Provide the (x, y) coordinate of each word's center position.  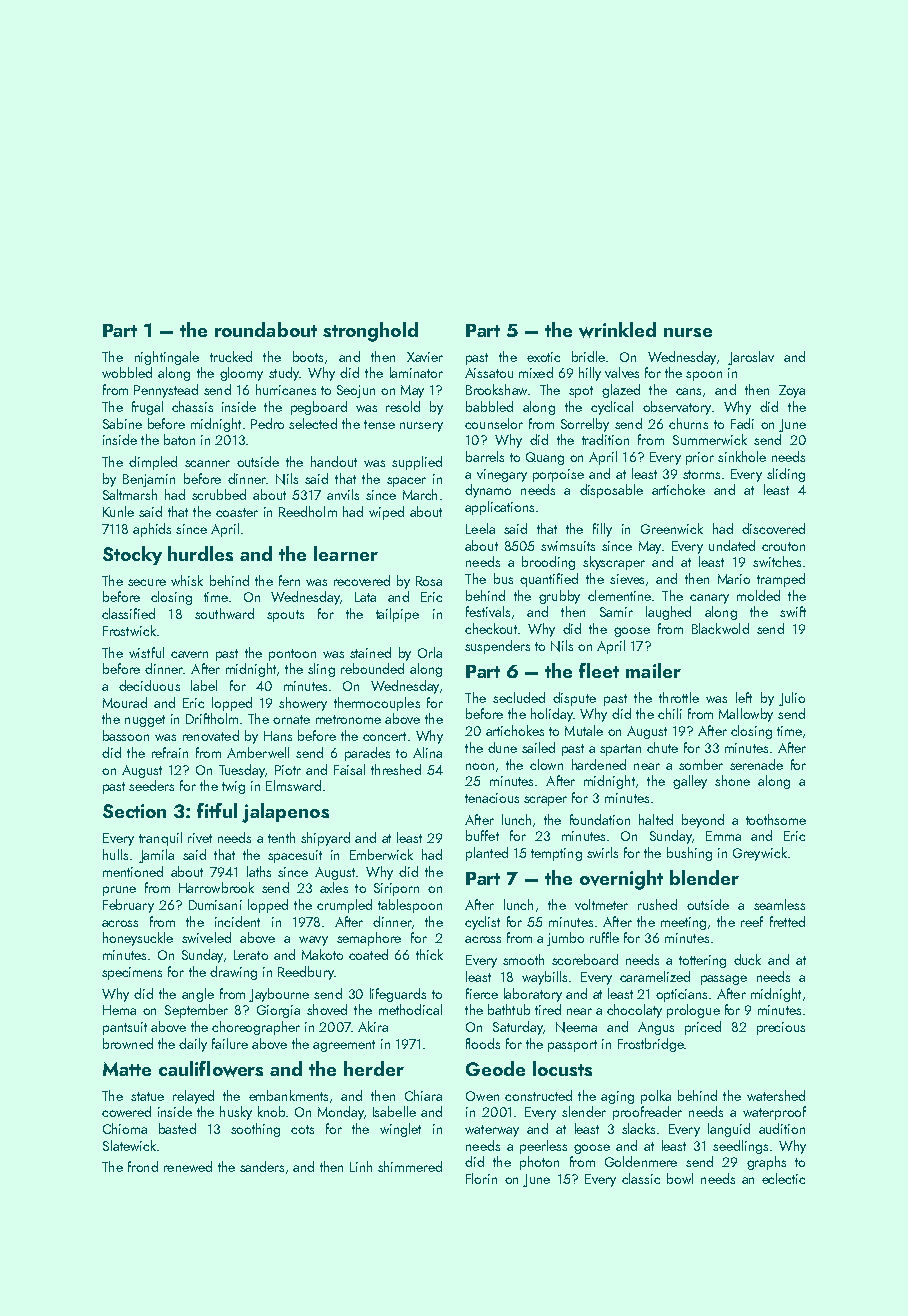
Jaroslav (751, 358)
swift (793, 611)
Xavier (425, 357)
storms (701, 474)
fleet (599, 670)
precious (781, 1028)
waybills (544, 978)
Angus (656, 1028)
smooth (523, 959)
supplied (417, 463)
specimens (132, 973)
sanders (262, 1166)
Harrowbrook (216, 887)
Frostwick (129, 630)
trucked (231, 356)
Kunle (118, 511)
